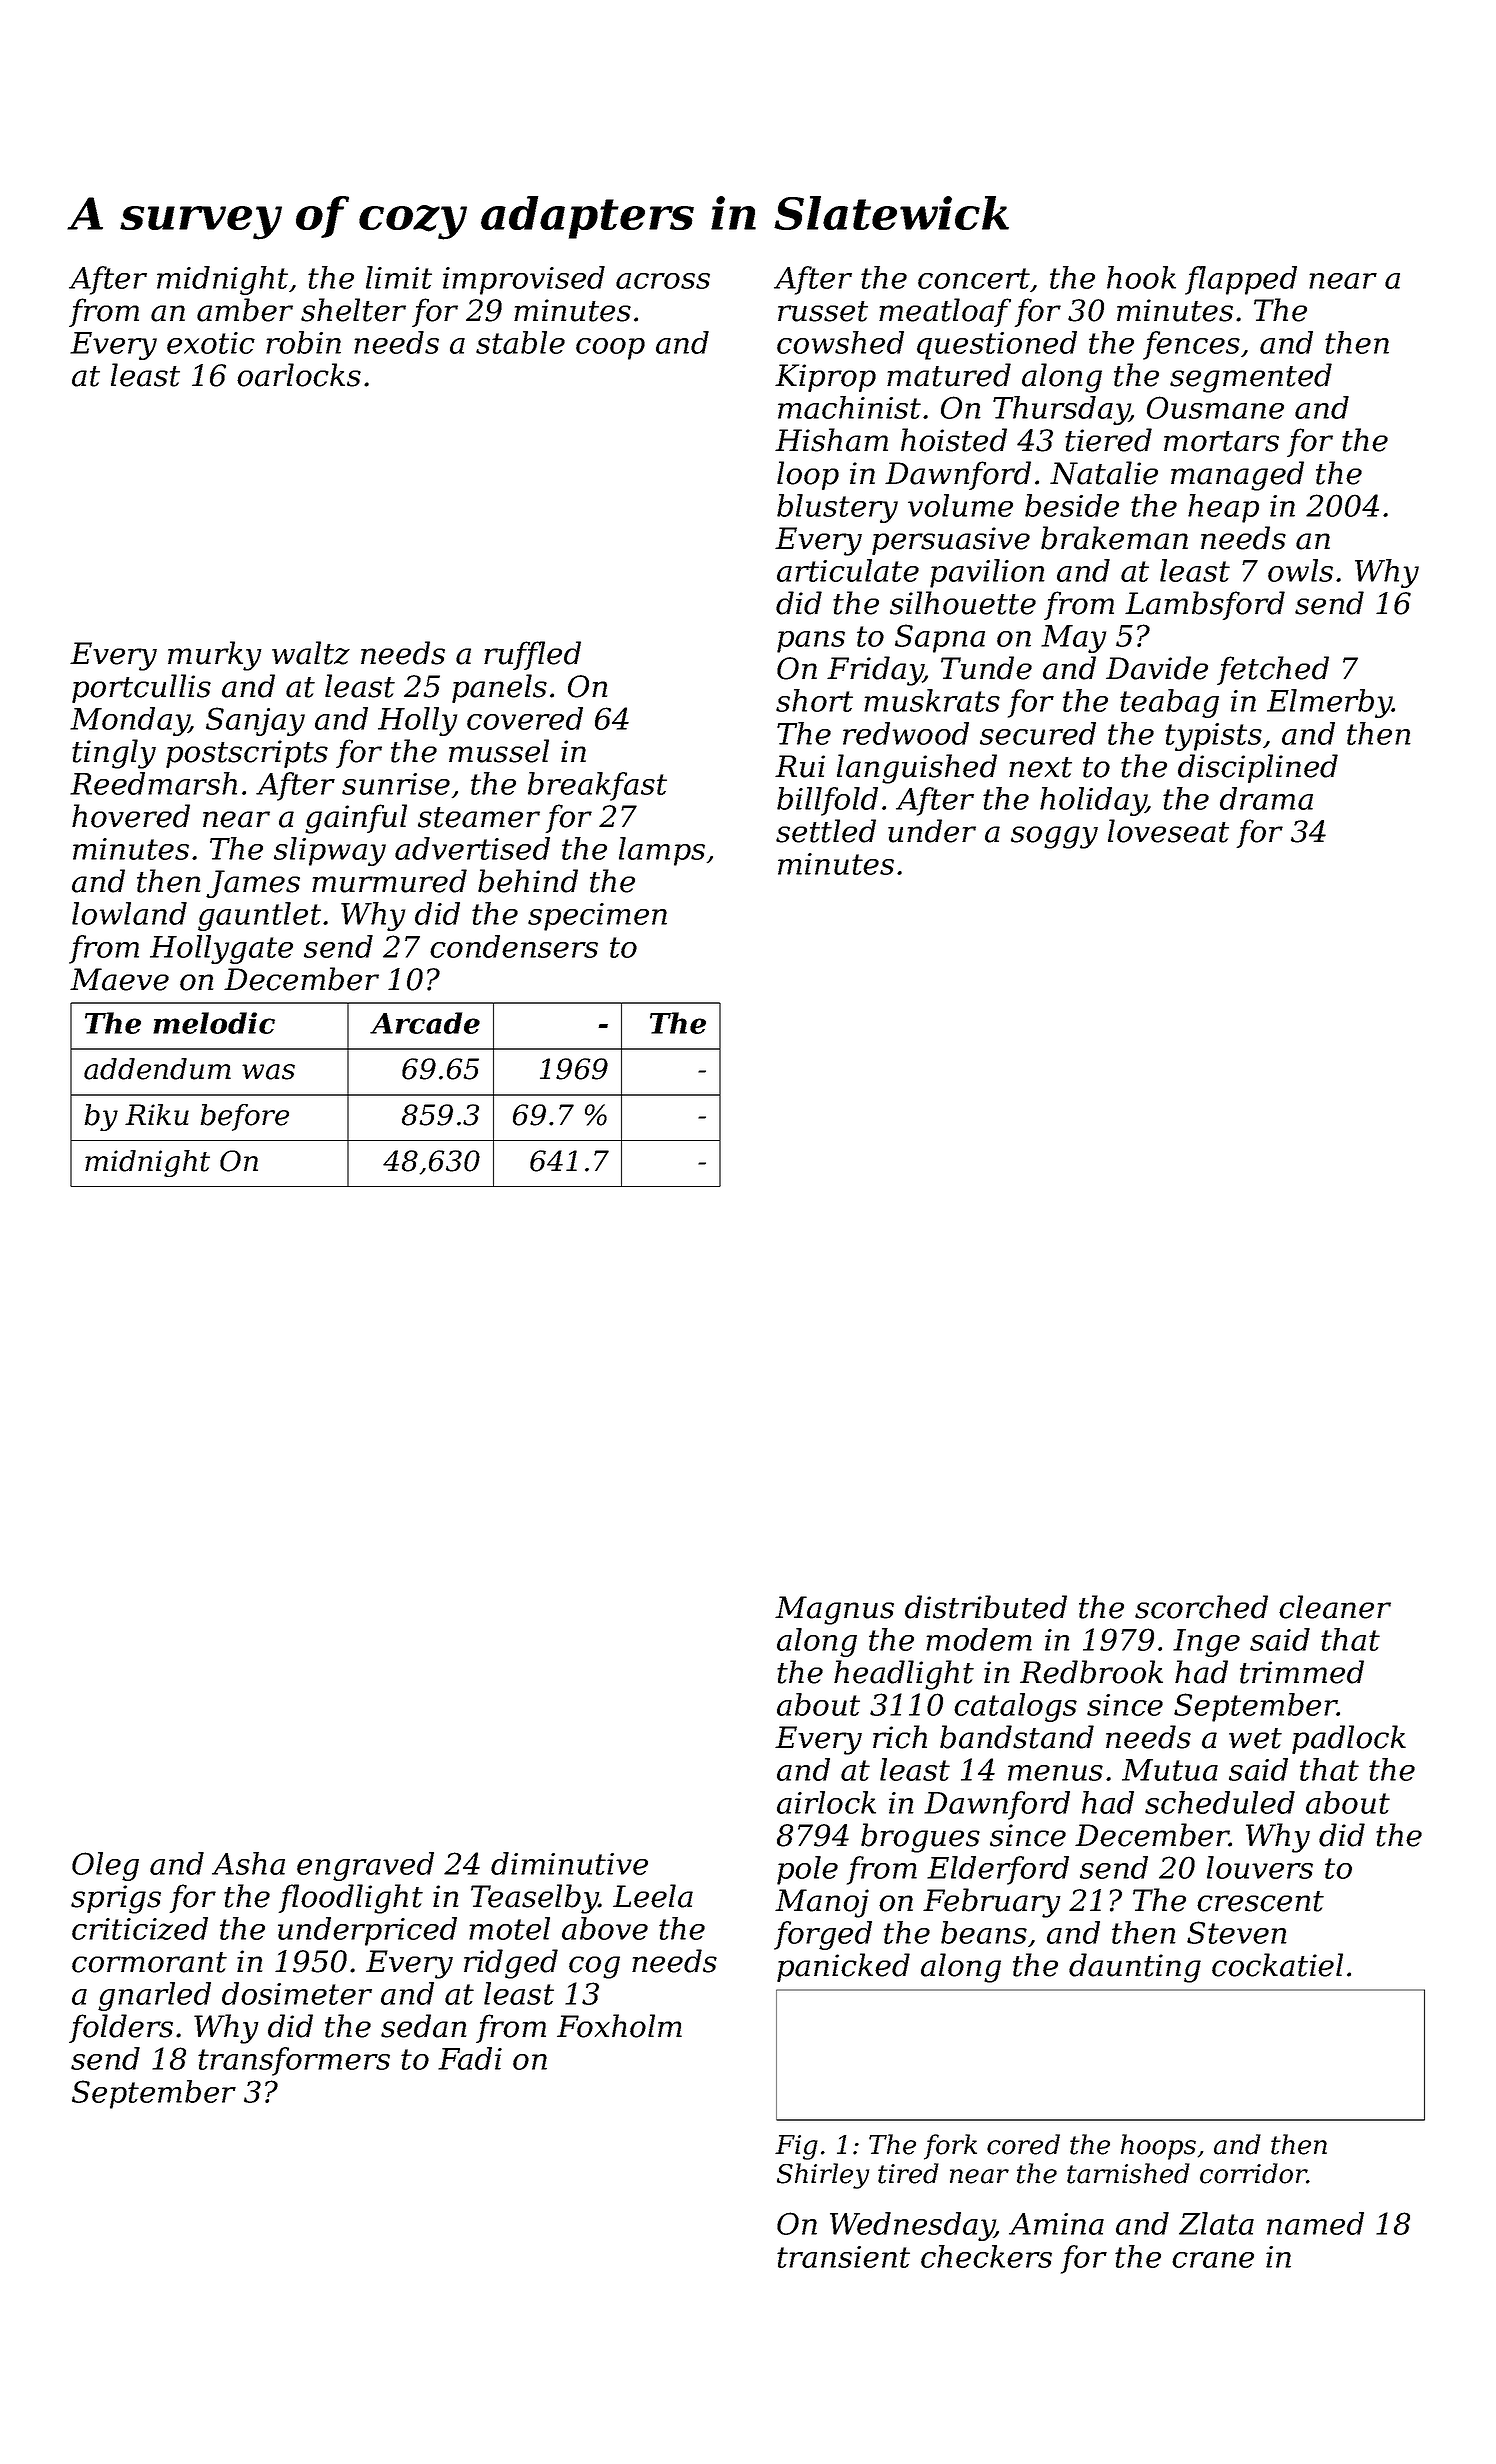  I want to click on cleaner, so click(1335, 1607).
